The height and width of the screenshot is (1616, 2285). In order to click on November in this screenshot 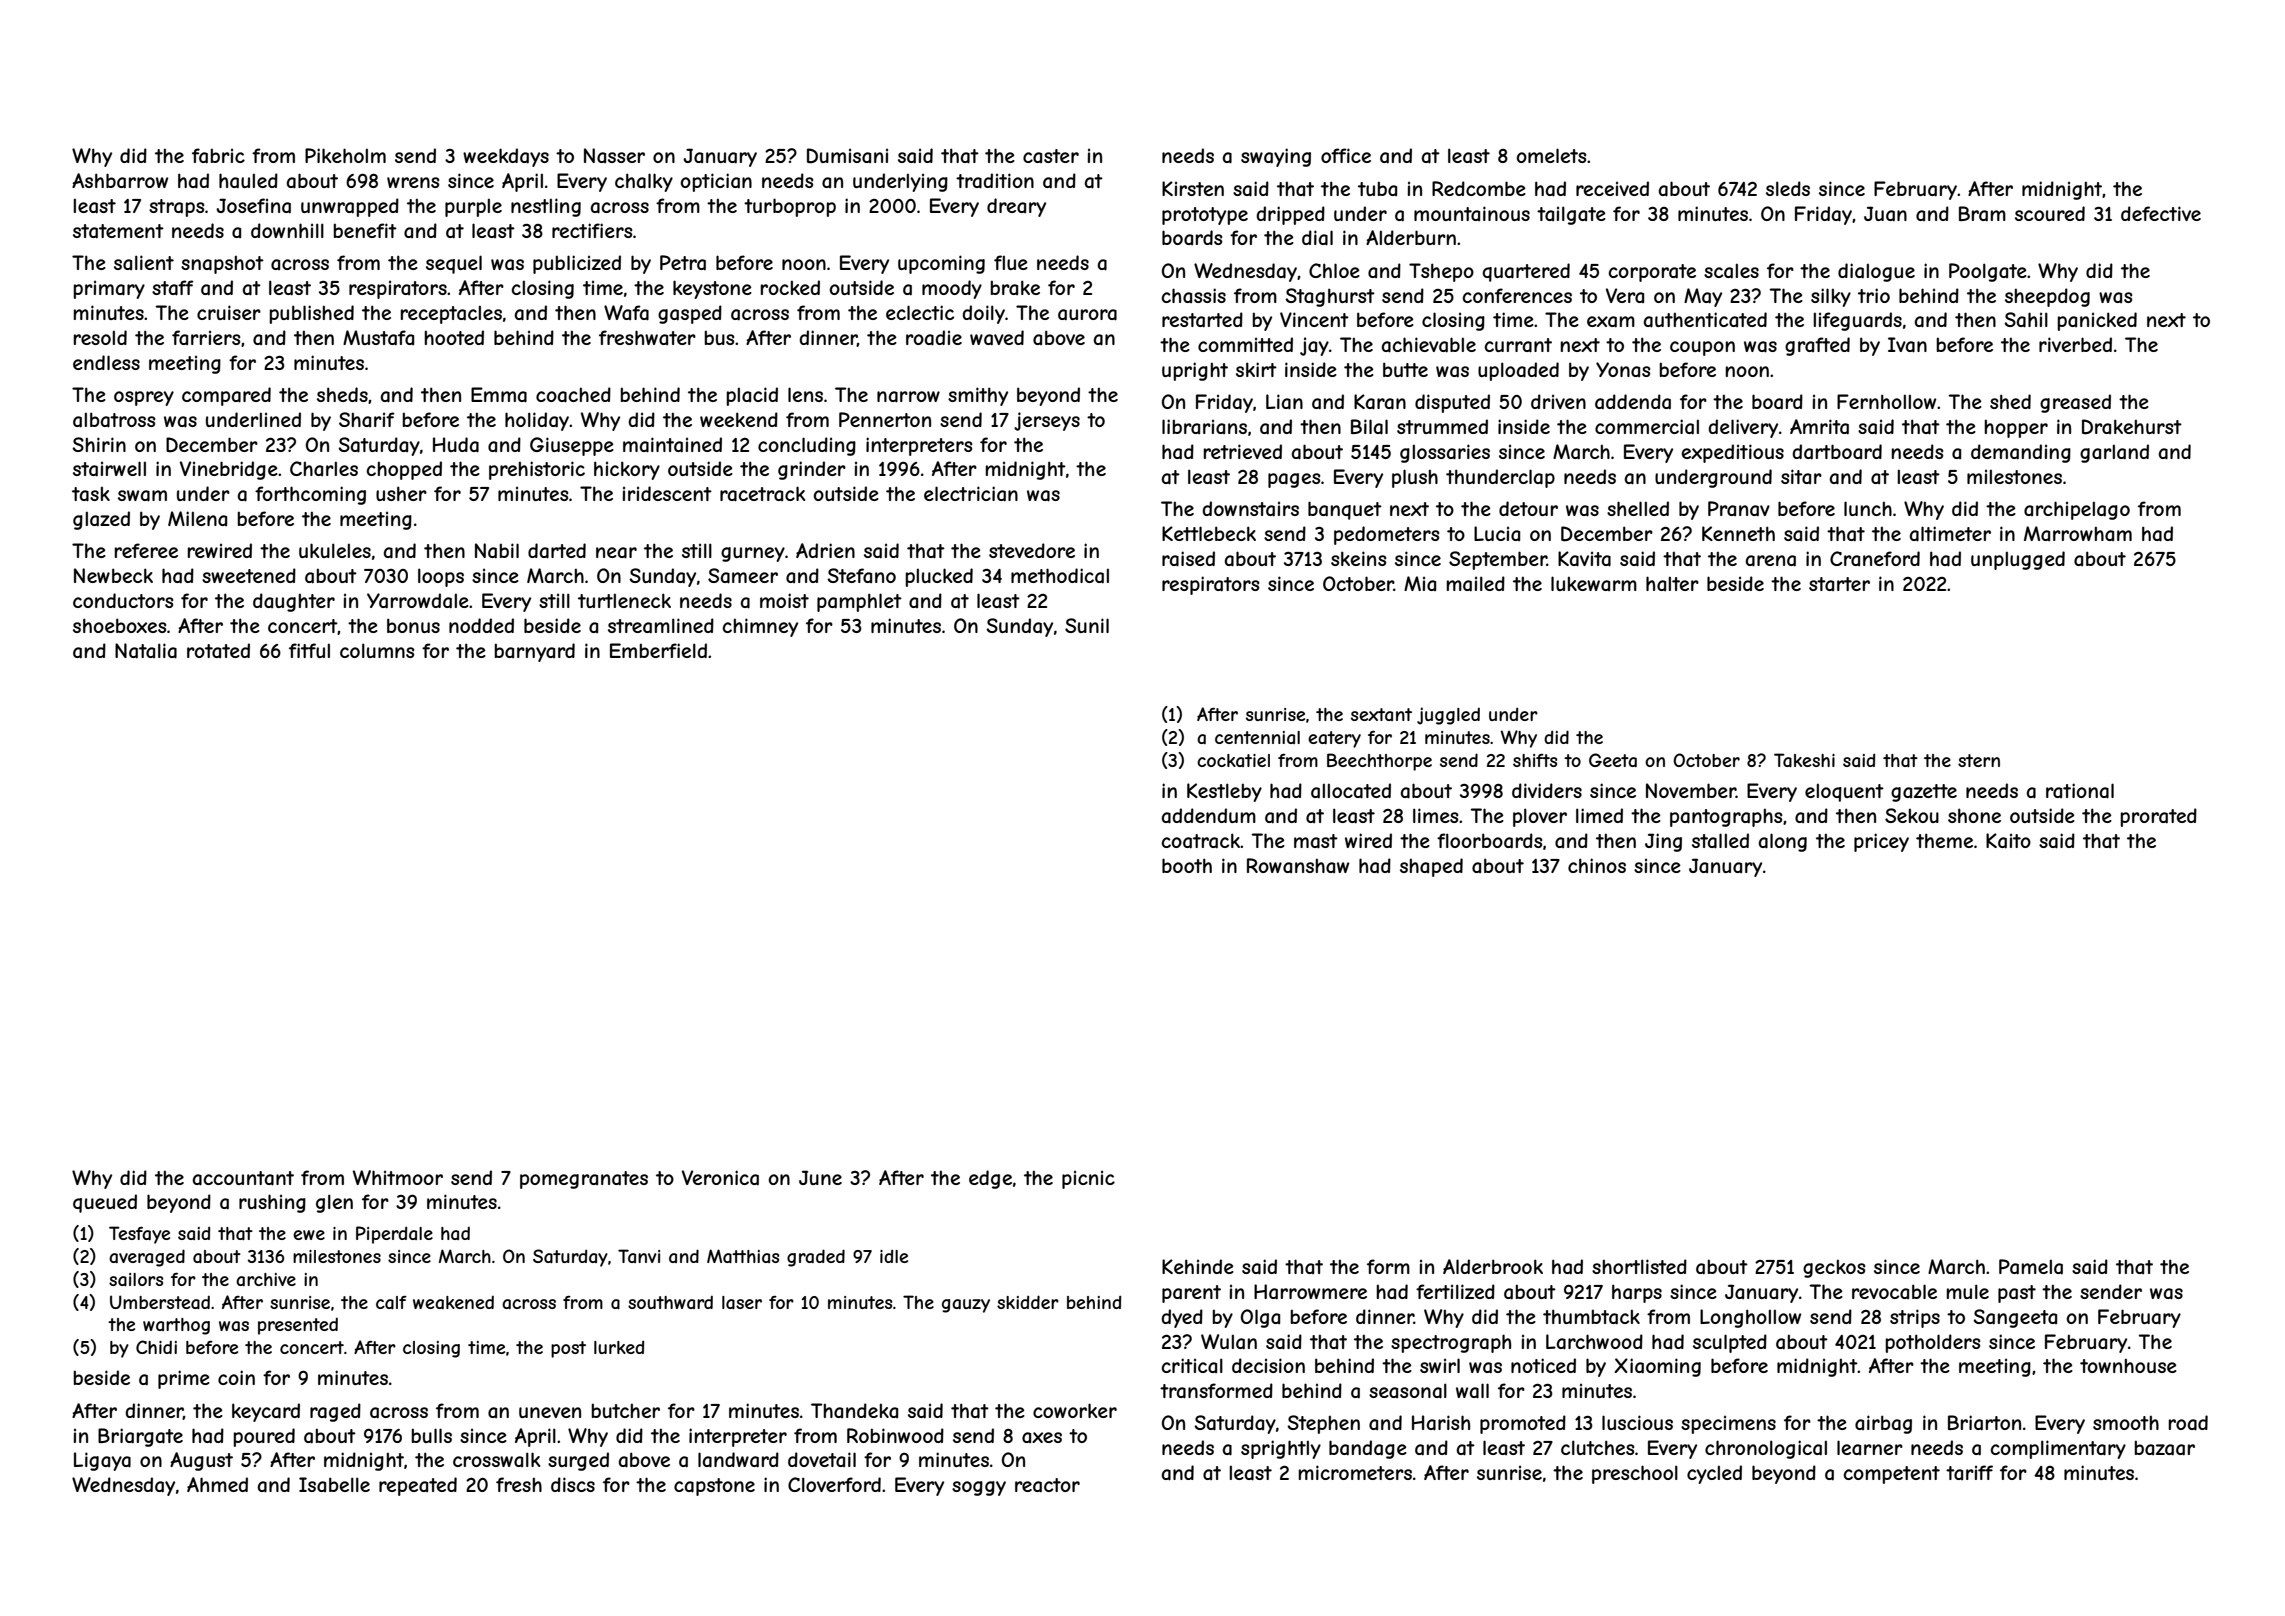, I will do `click(1691, 790)`.
